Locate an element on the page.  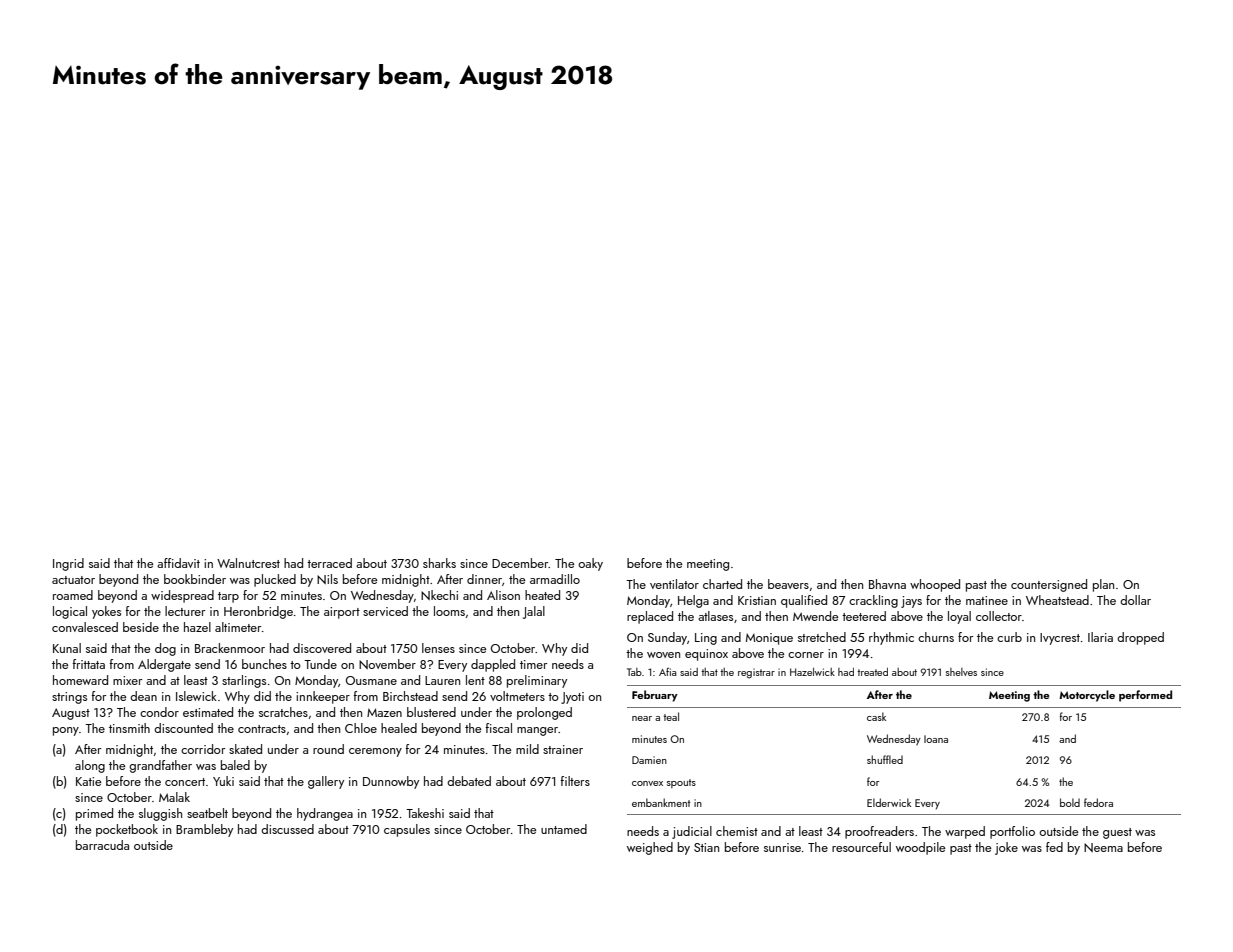
strainer is located at coordinates (563, 749).
